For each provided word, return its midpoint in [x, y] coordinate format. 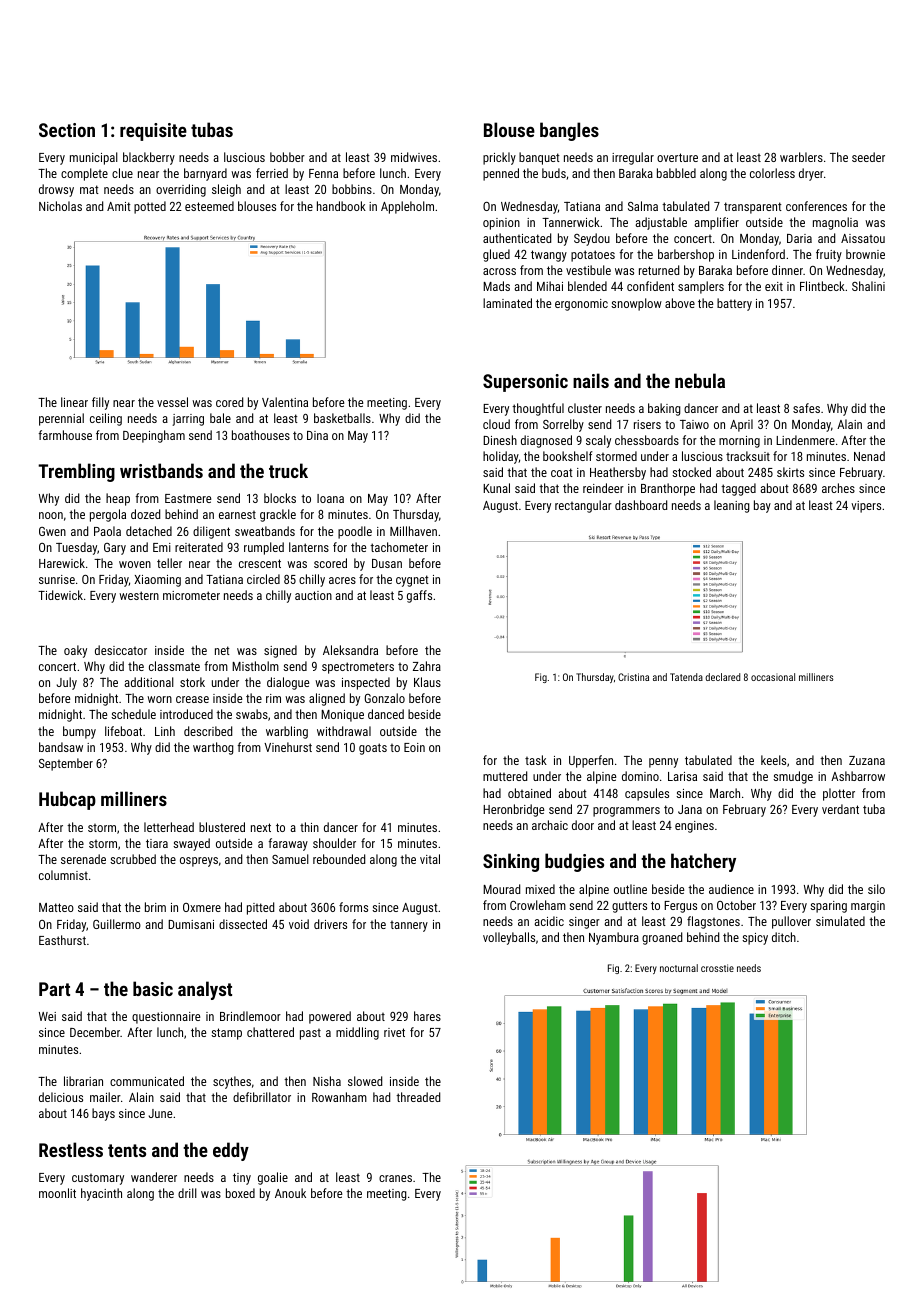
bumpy [79, 732]
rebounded [339, 859]
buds [554, 173]
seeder [868, 157]
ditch [784, 937]
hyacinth [101, 1194]
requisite [153, 132]
